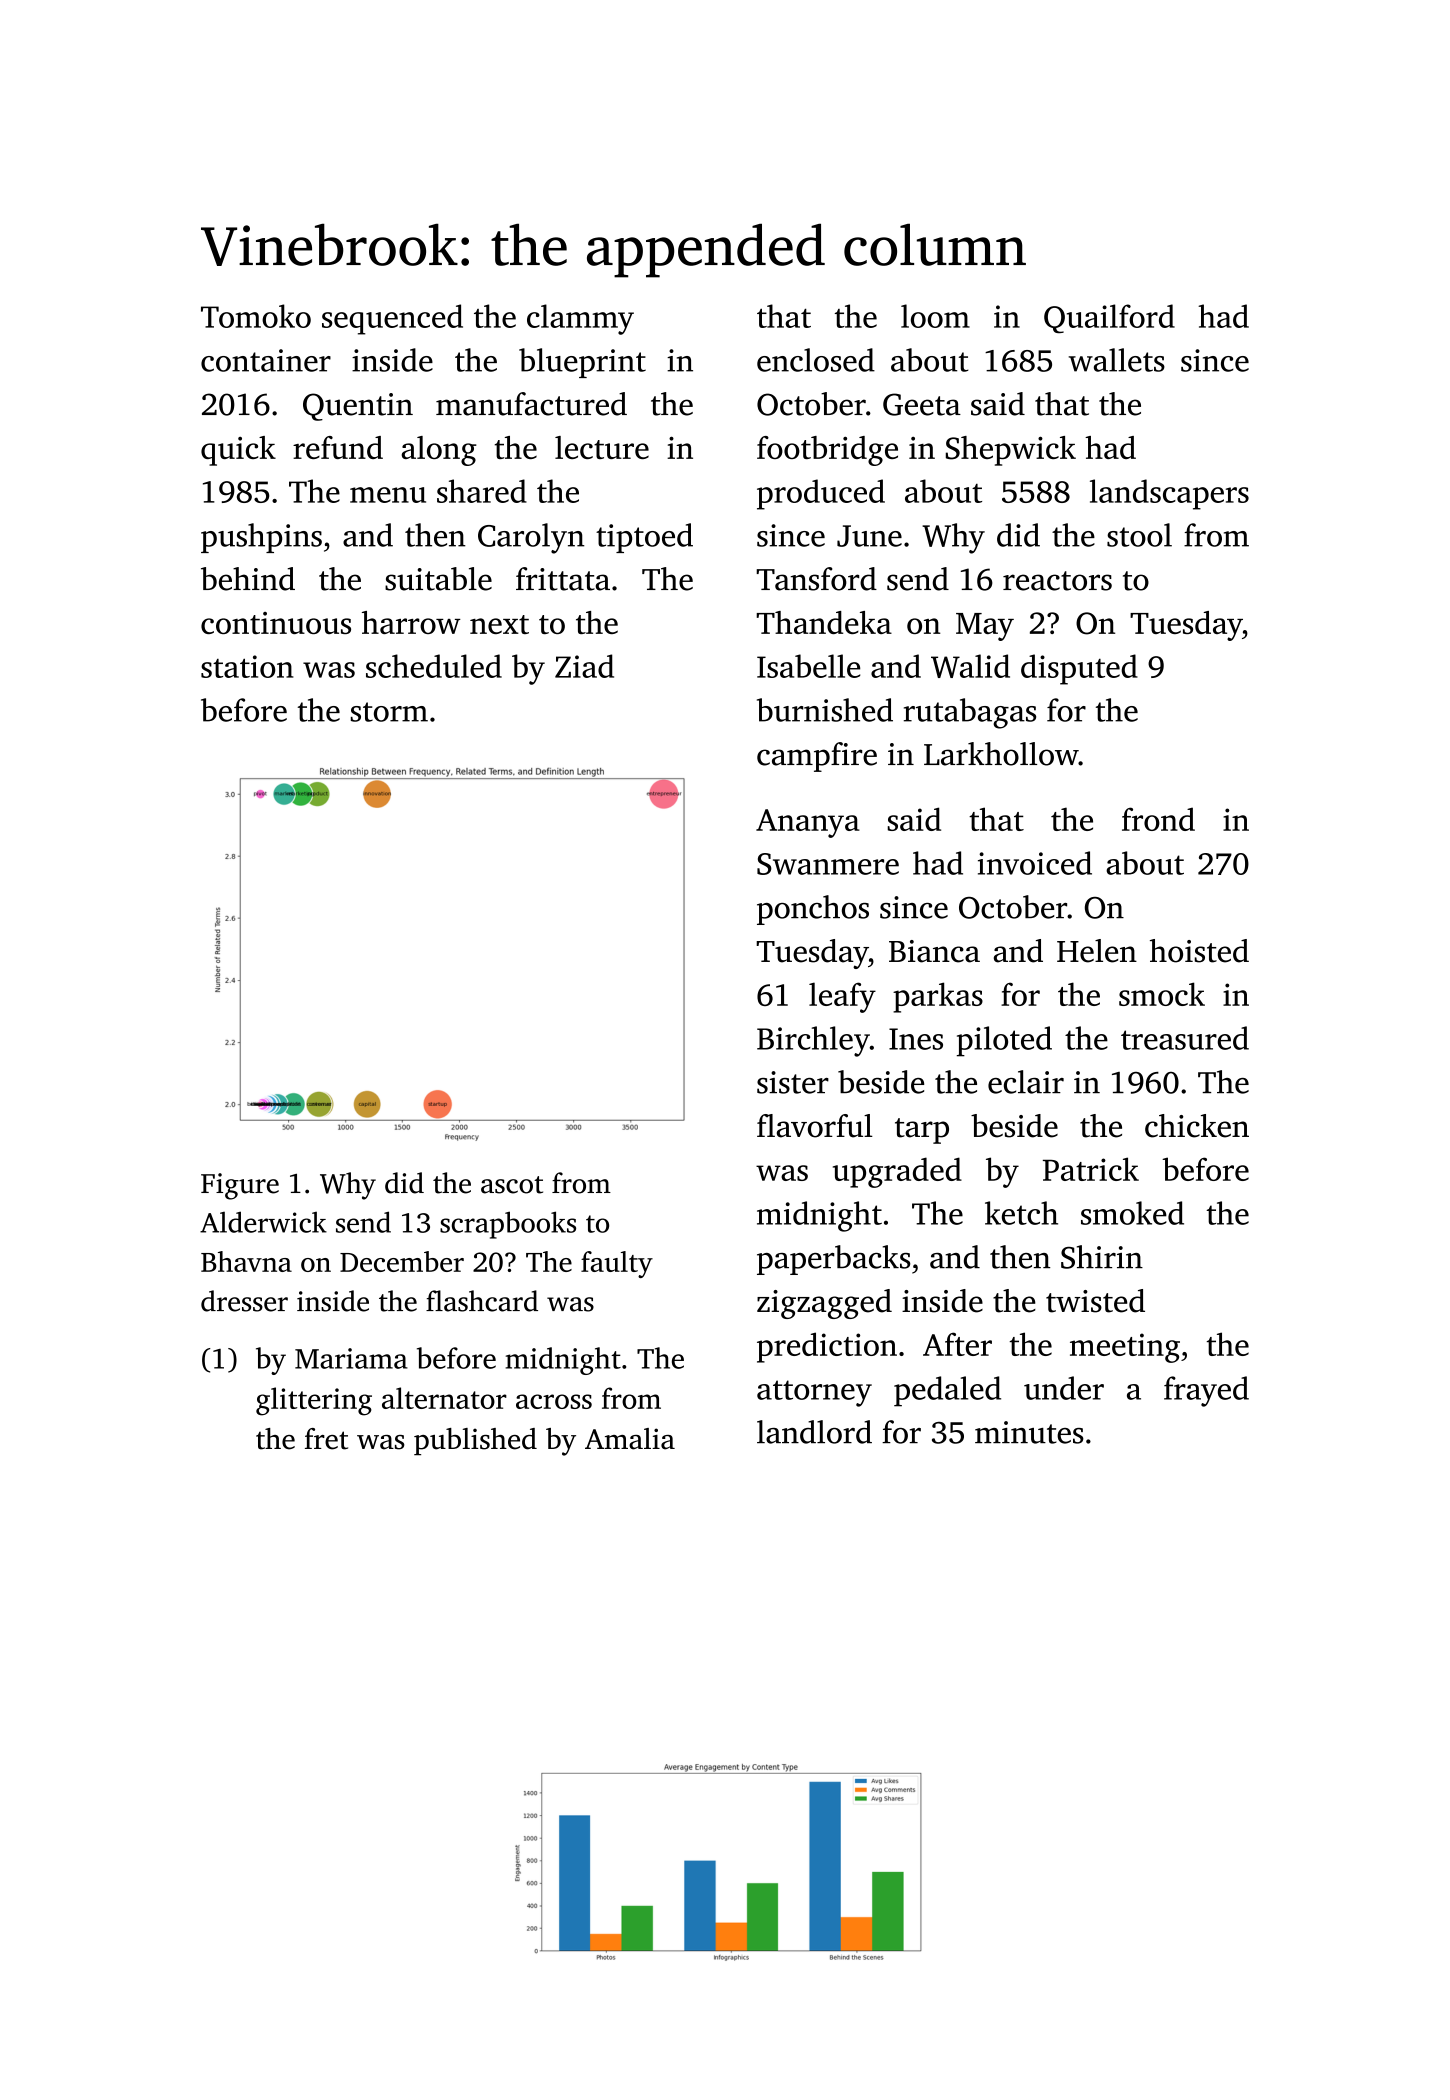 Image resolution: width=1450 pixels, height=2100 pixels. I want to click on continuous, so click(276, 623).
